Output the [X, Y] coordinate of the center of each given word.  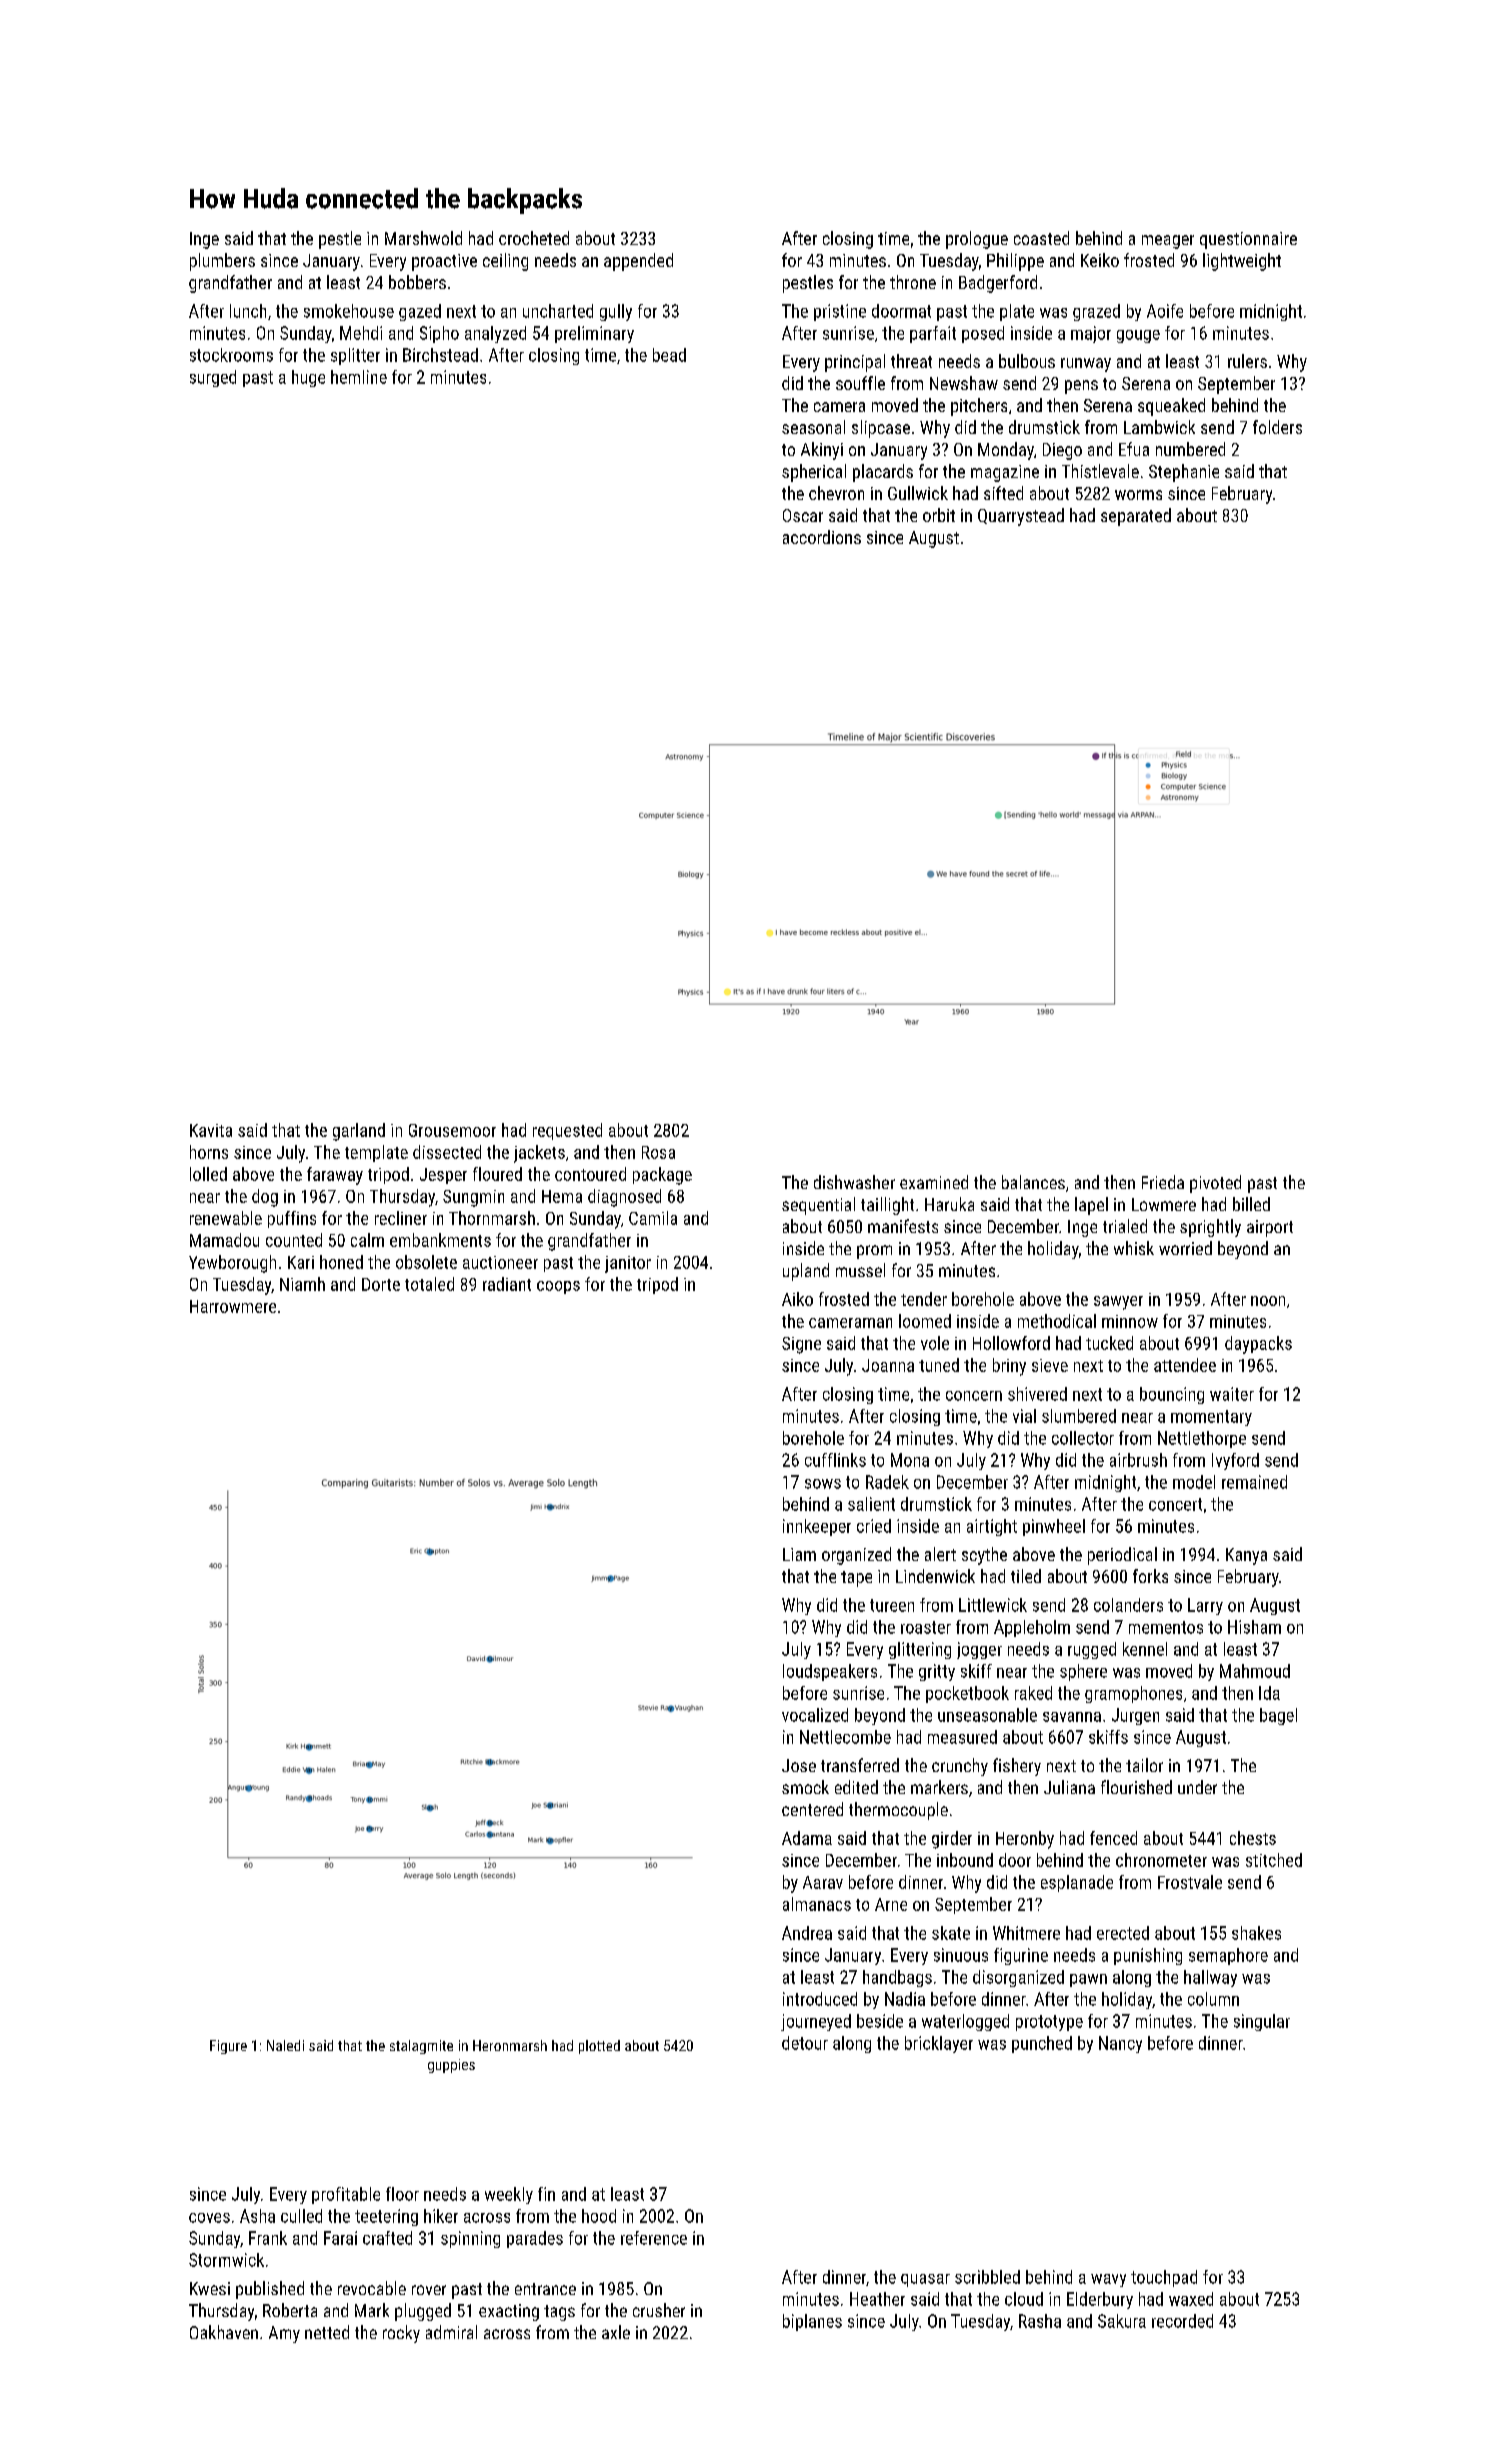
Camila [653, 1218]
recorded [1182, 2321]
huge [308, 378]
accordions [822, 537]
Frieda [1163, 1182]
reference [654, 2238]
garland [359, 1132]
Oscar [803, 515]
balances [1033, 1182]
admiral [451, 2332]
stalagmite [421, 2047]
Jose [799, 1765]
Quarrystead [1021, 517]
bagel [1278, 1716]
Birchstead [440, 355]
